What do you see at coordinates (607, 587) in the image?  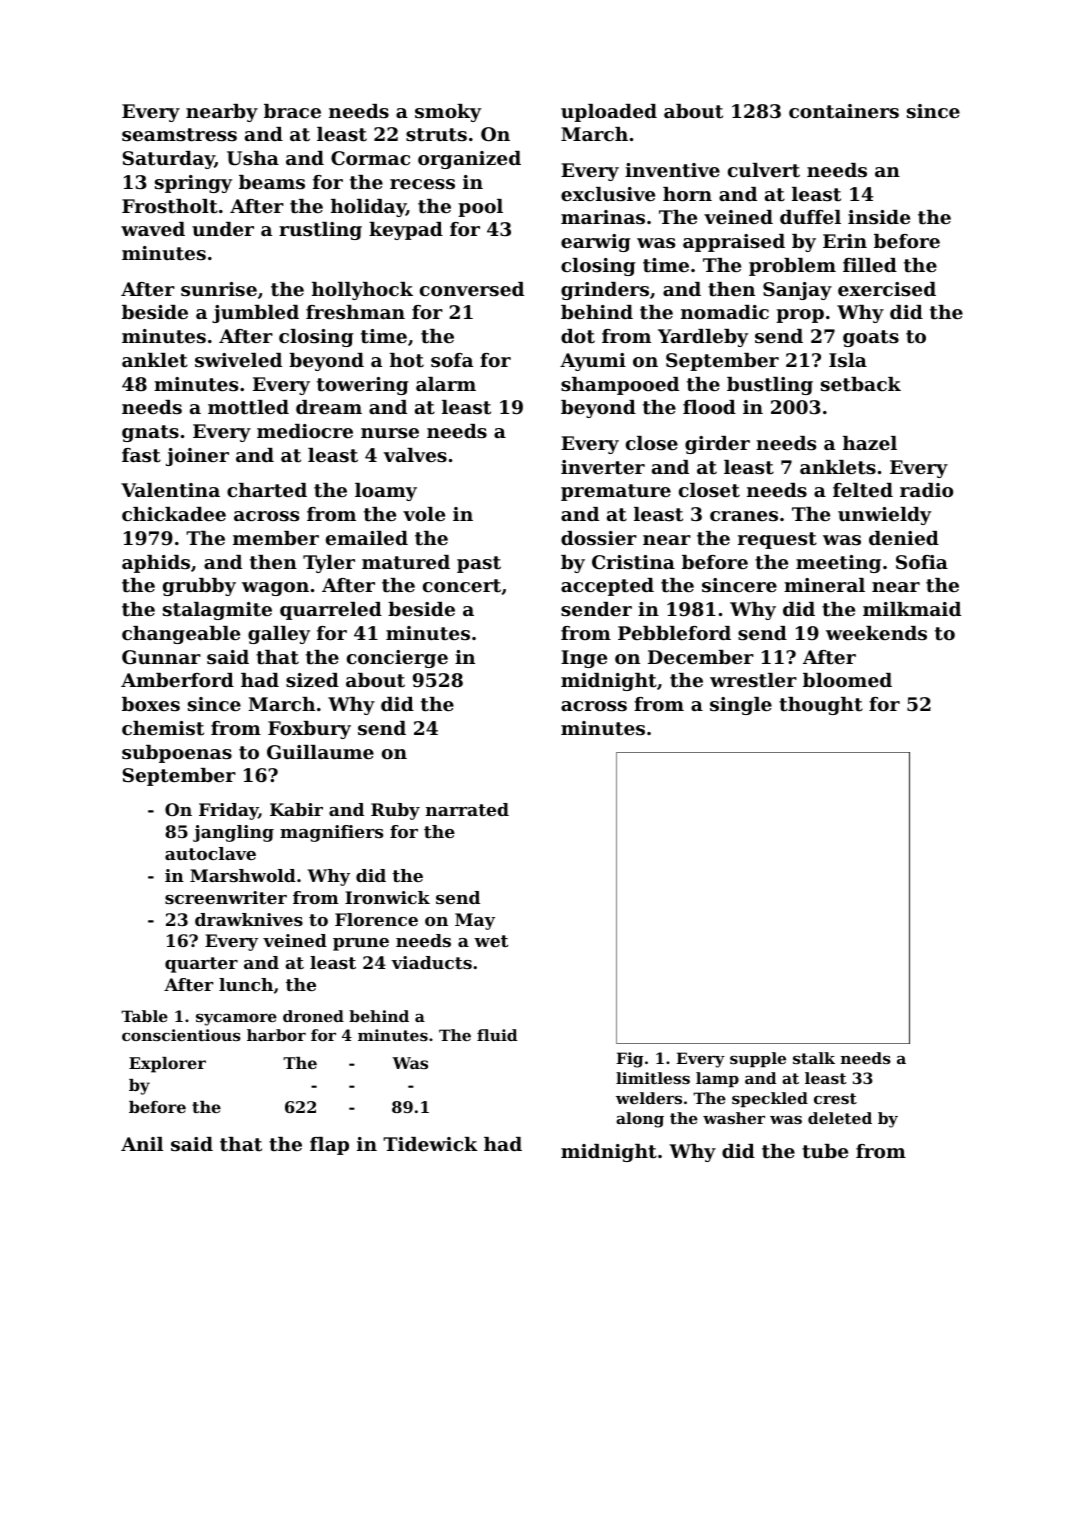 I see `accepted` at bounding box center [607, 587].
